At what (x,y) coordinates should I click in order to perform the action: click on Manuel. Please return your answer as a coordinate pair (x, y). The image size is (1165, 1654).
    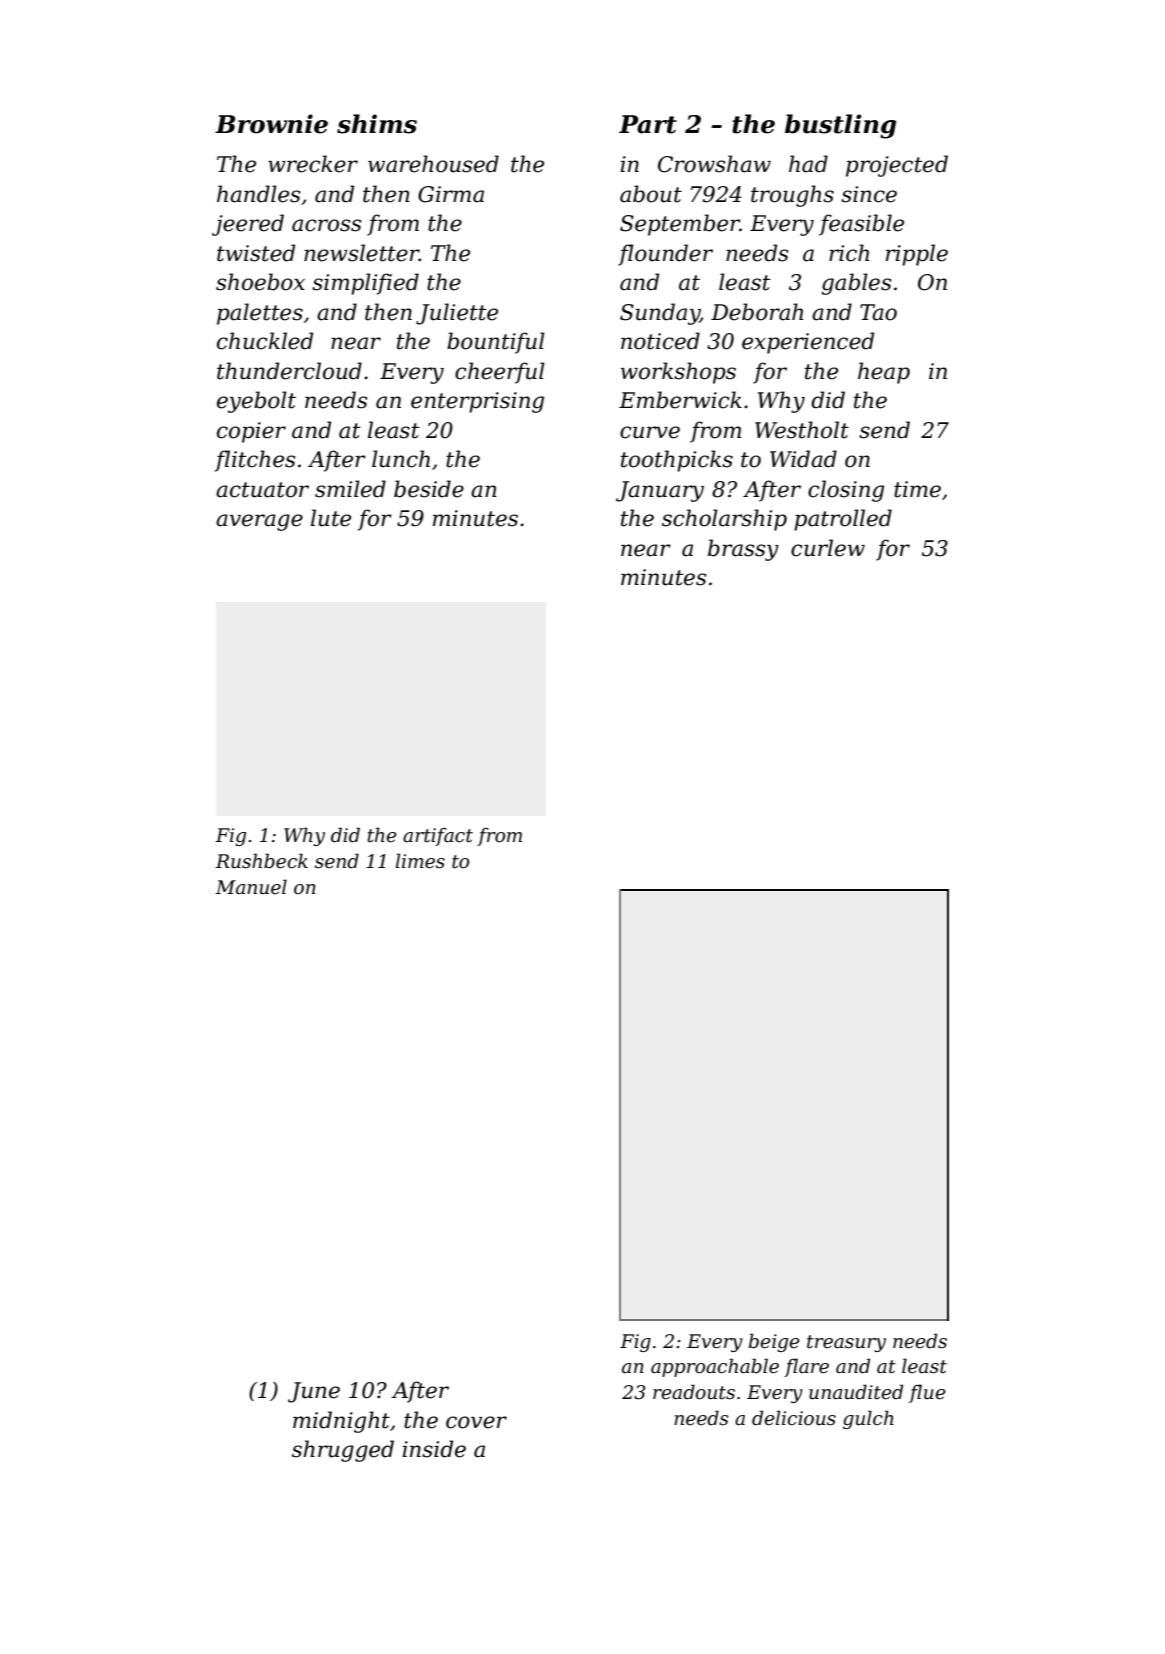
    Looking at the image, I should click on (251, 887).
